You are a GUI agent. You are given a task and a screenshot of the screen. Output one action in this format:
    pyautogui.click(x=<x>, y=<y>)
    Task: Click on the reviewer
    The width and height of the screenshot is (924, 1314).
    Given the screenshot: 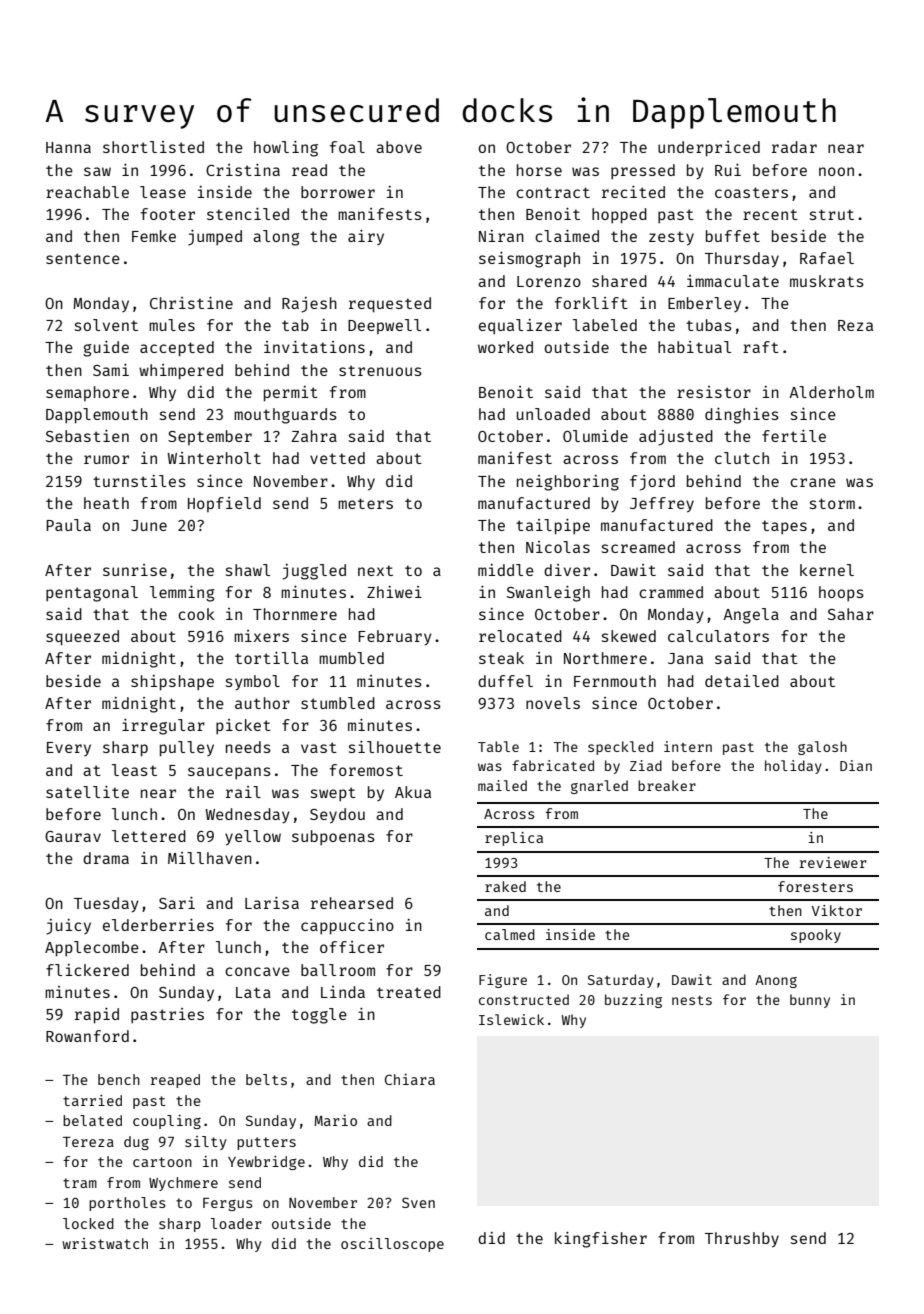 What is the action you would take?
    pyautogui.click(x=833, y=862)
